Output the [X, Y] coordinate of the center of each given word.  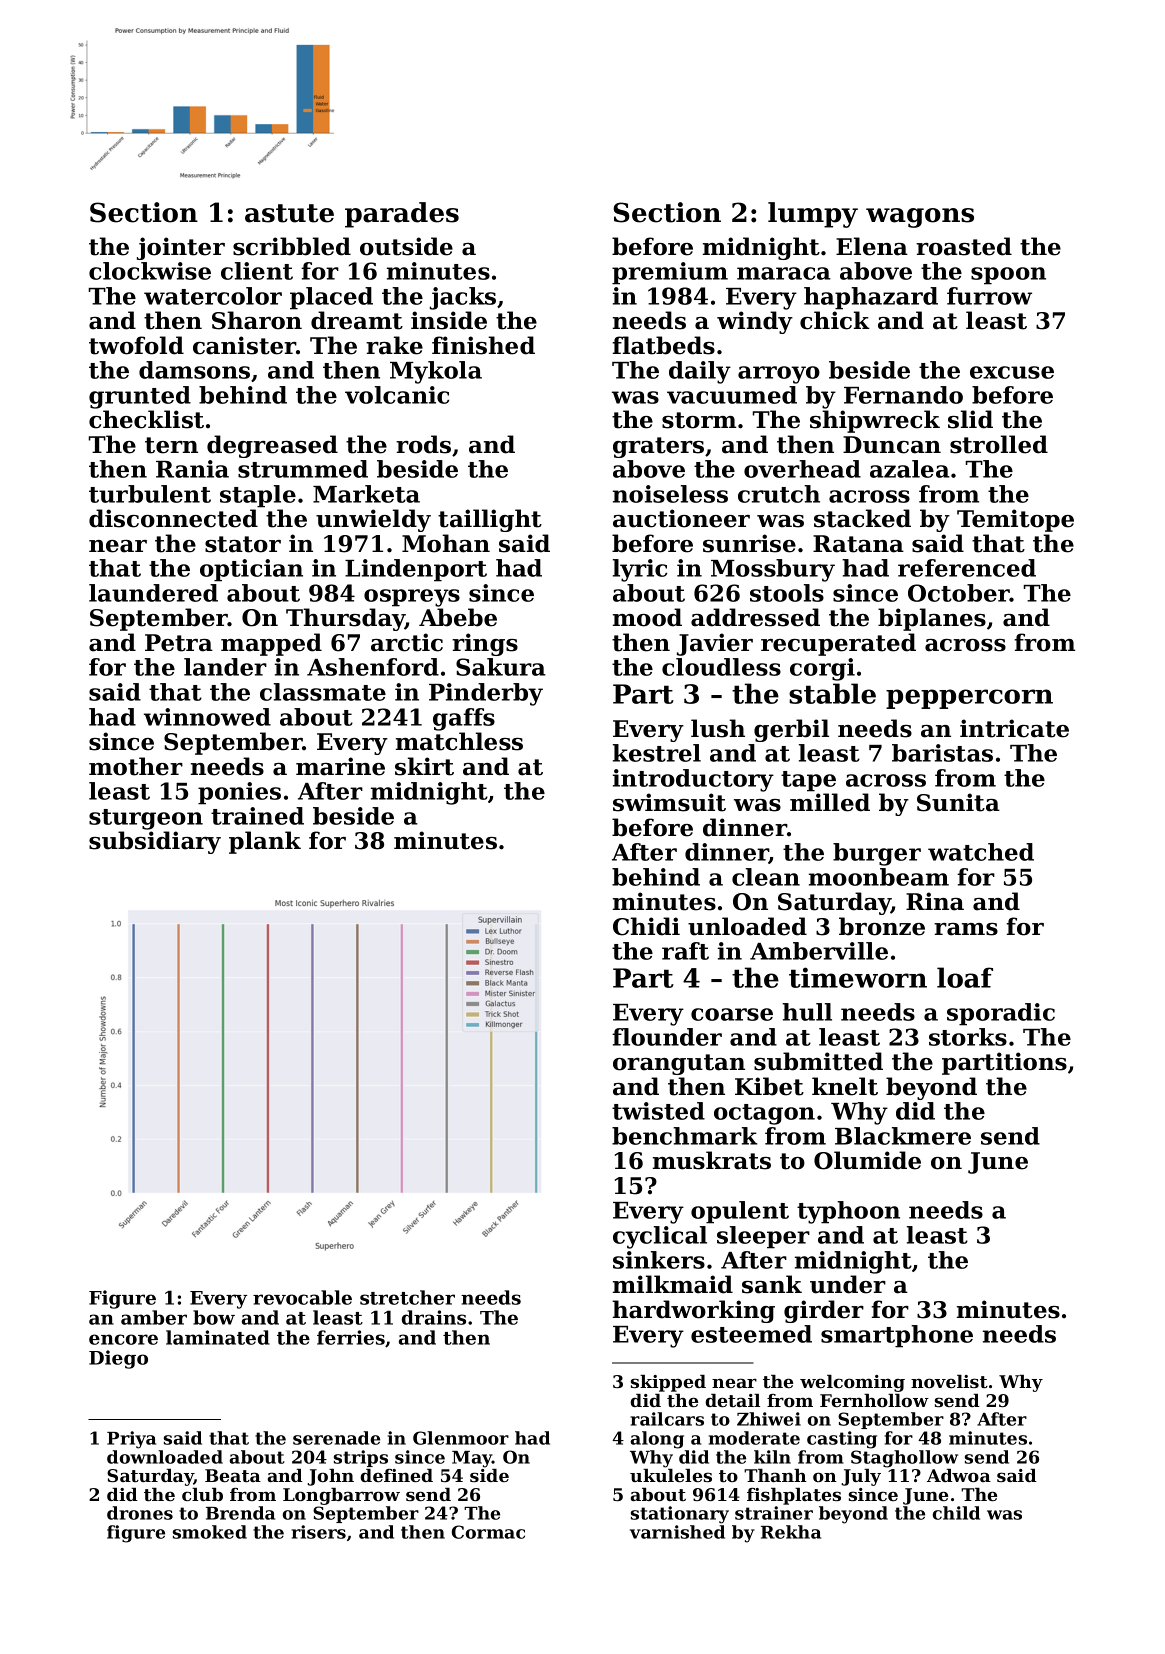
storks [968, 1037]
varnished [677, 1532]
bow [214, 1317]
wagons [920, 218]
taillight [490, 520]
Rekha [791, 1532]
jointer [181, 248]
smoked [210, 1532]
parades [402, 215]
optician [251, 570]
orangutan [679, 1064]
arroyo [779, 375]
